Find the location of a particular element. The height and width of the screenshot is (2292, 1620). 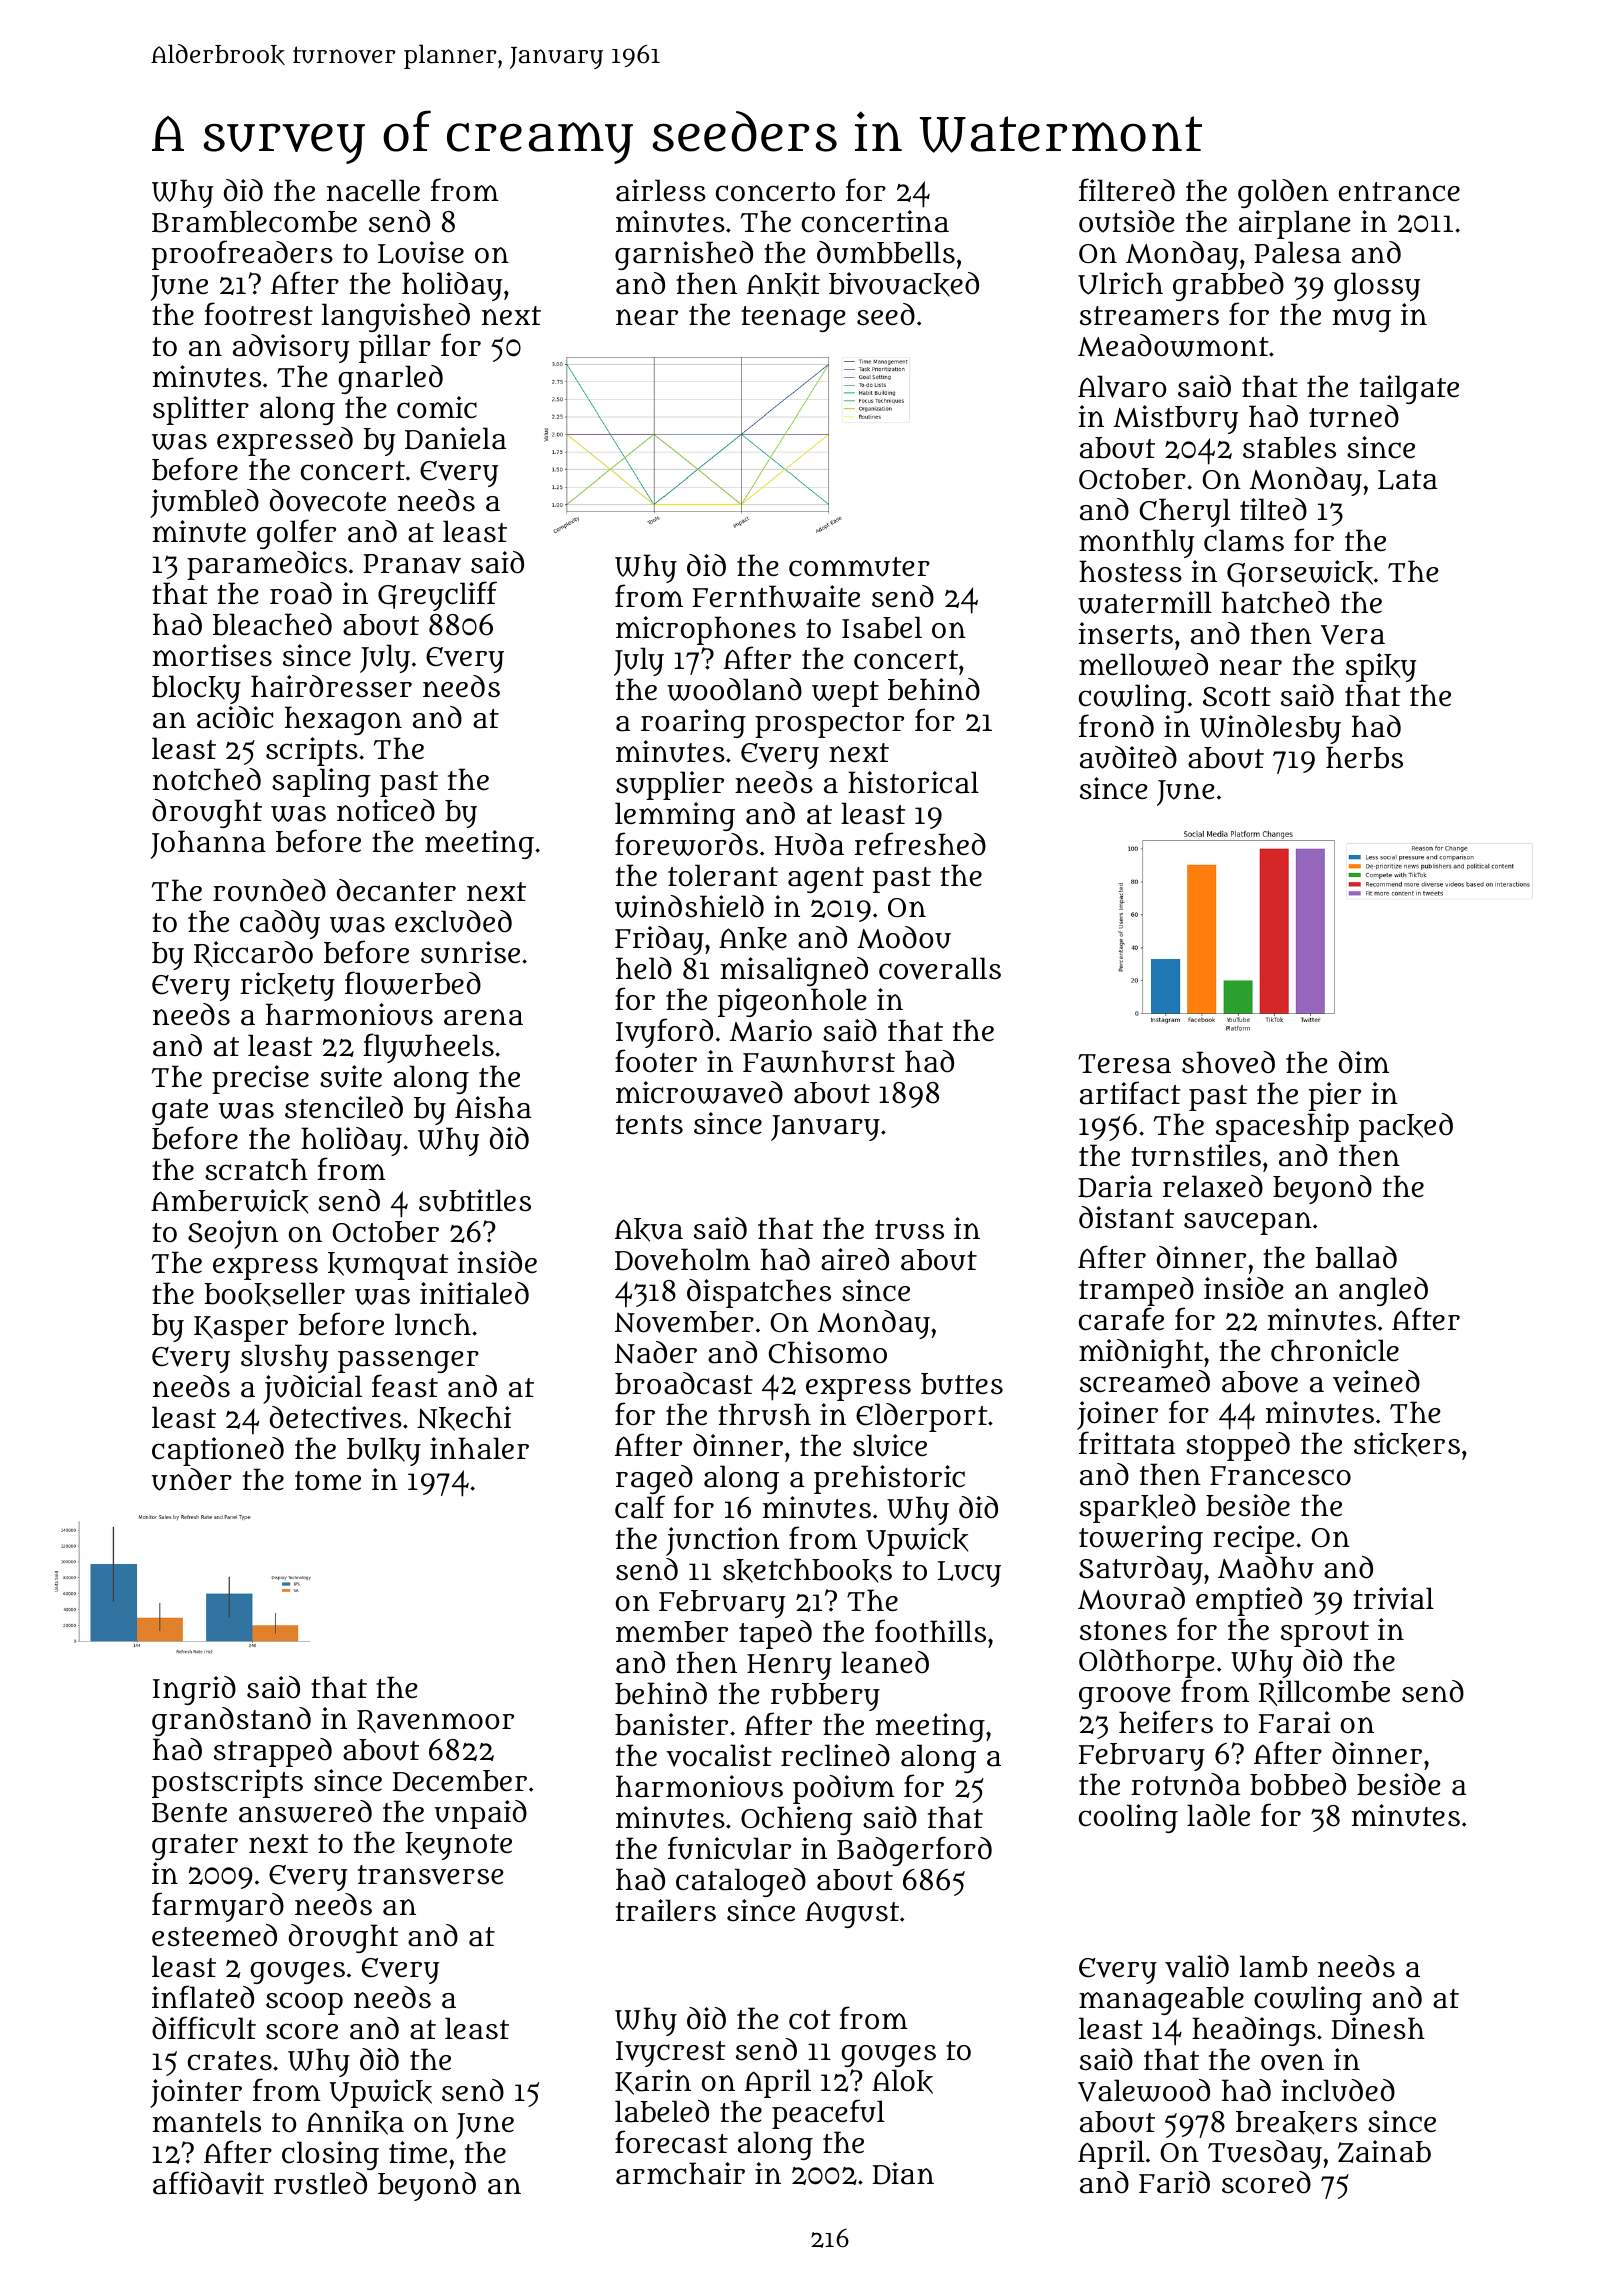

Zainab is located at coordinates (1384, 2151).
